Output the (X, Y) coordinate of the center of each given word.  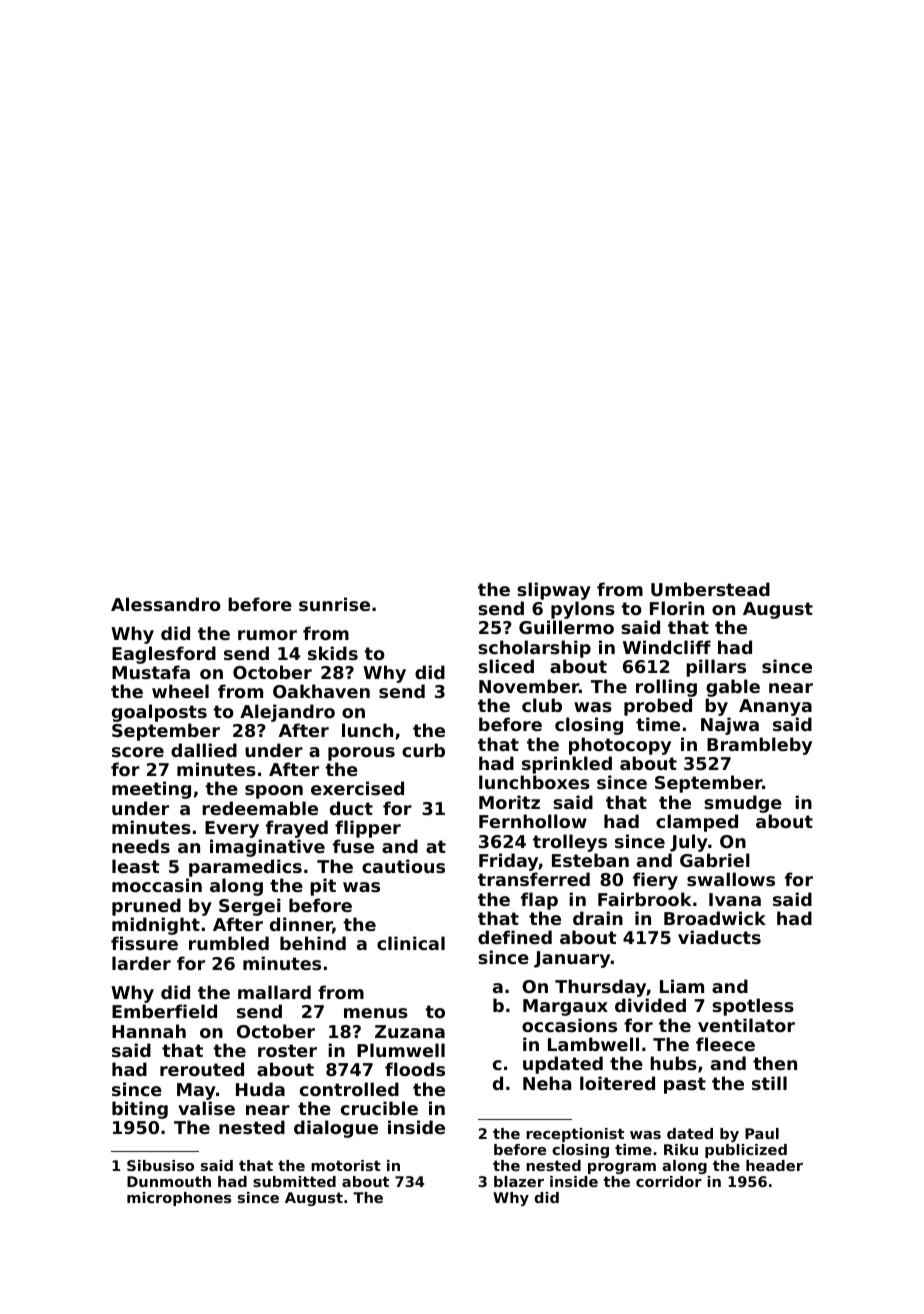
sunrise (334, 604)
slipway (554, 591)
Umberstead (710, 589)
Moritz (509, 802)
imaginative (267, 848)
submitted (294, 1181)
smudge (743, 804)
